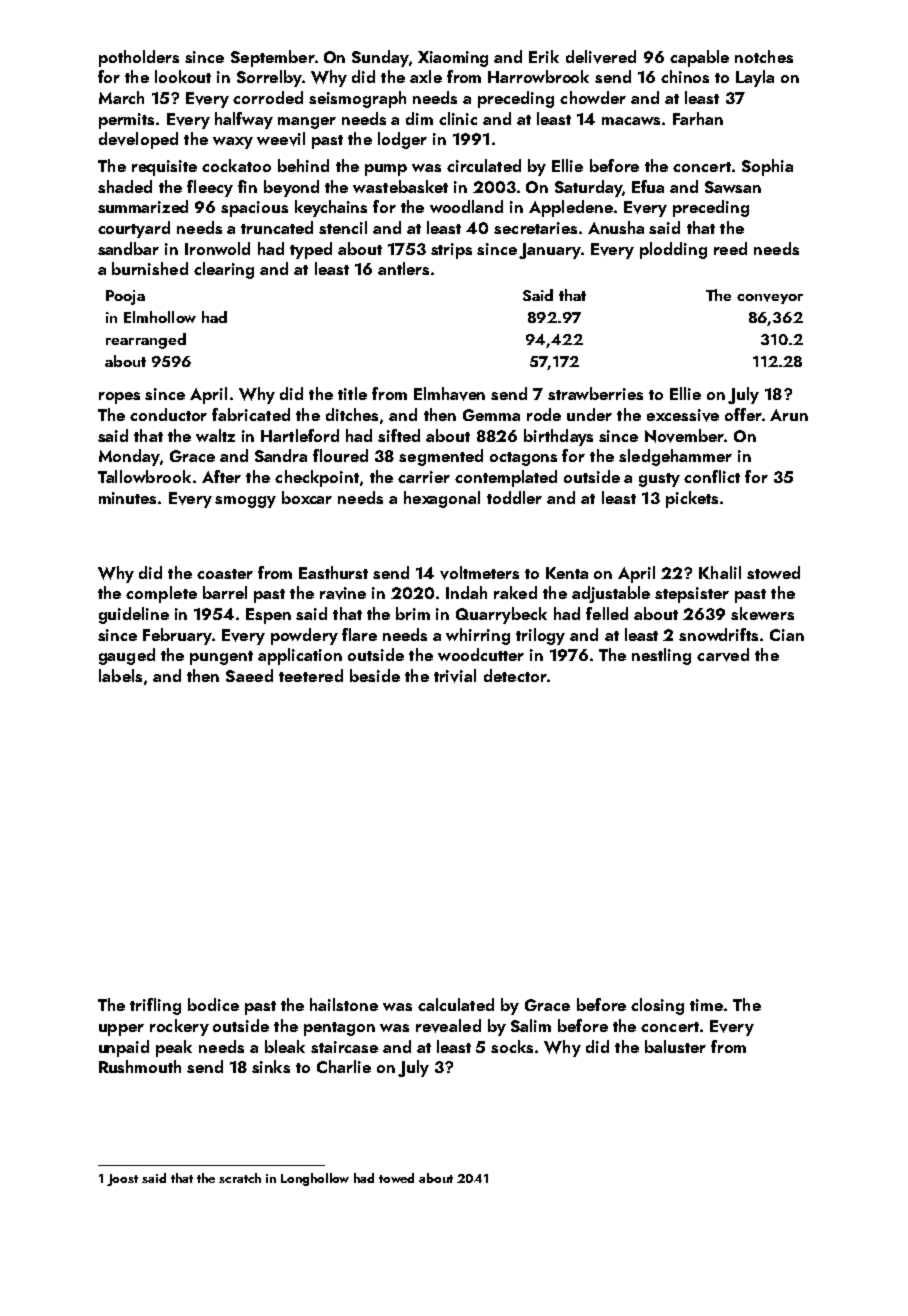  What do you see at coordinates (723, 655) in the image?
I see `carved` at bounding box center [723, 655].
